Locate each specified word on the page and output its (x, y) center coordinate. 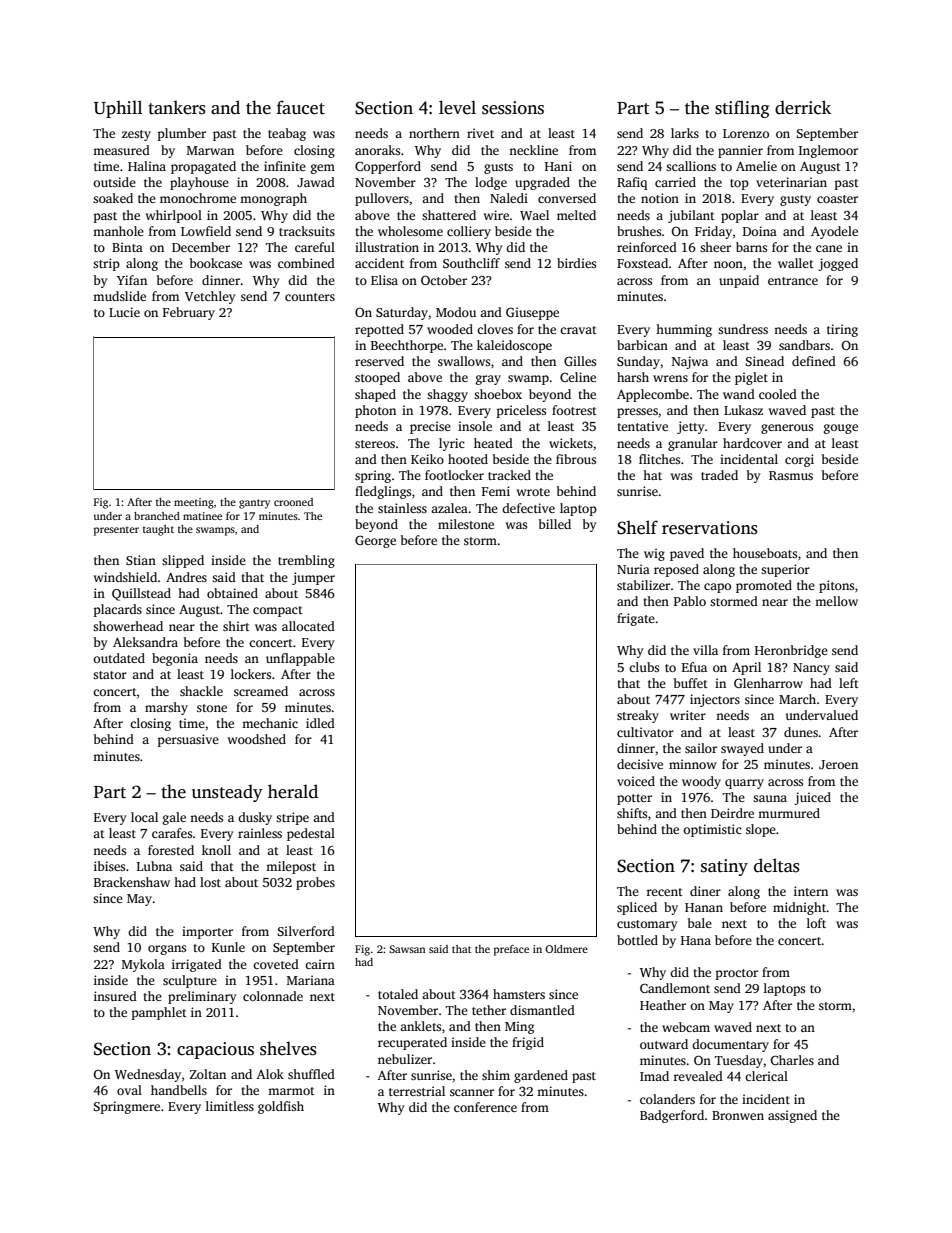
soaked (113, 198)
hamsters (519, 994)
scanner (472, 1092)
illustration (387, 247)
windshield (125, 577)
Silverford (306, 931)
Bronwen (738, 1115)
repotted (379, 330)
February (189, 313)
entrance (793, 281)
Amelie (756, 166)
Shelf (637, 527)
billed (555, 524)
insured (115, 996)
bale (700, 923)
